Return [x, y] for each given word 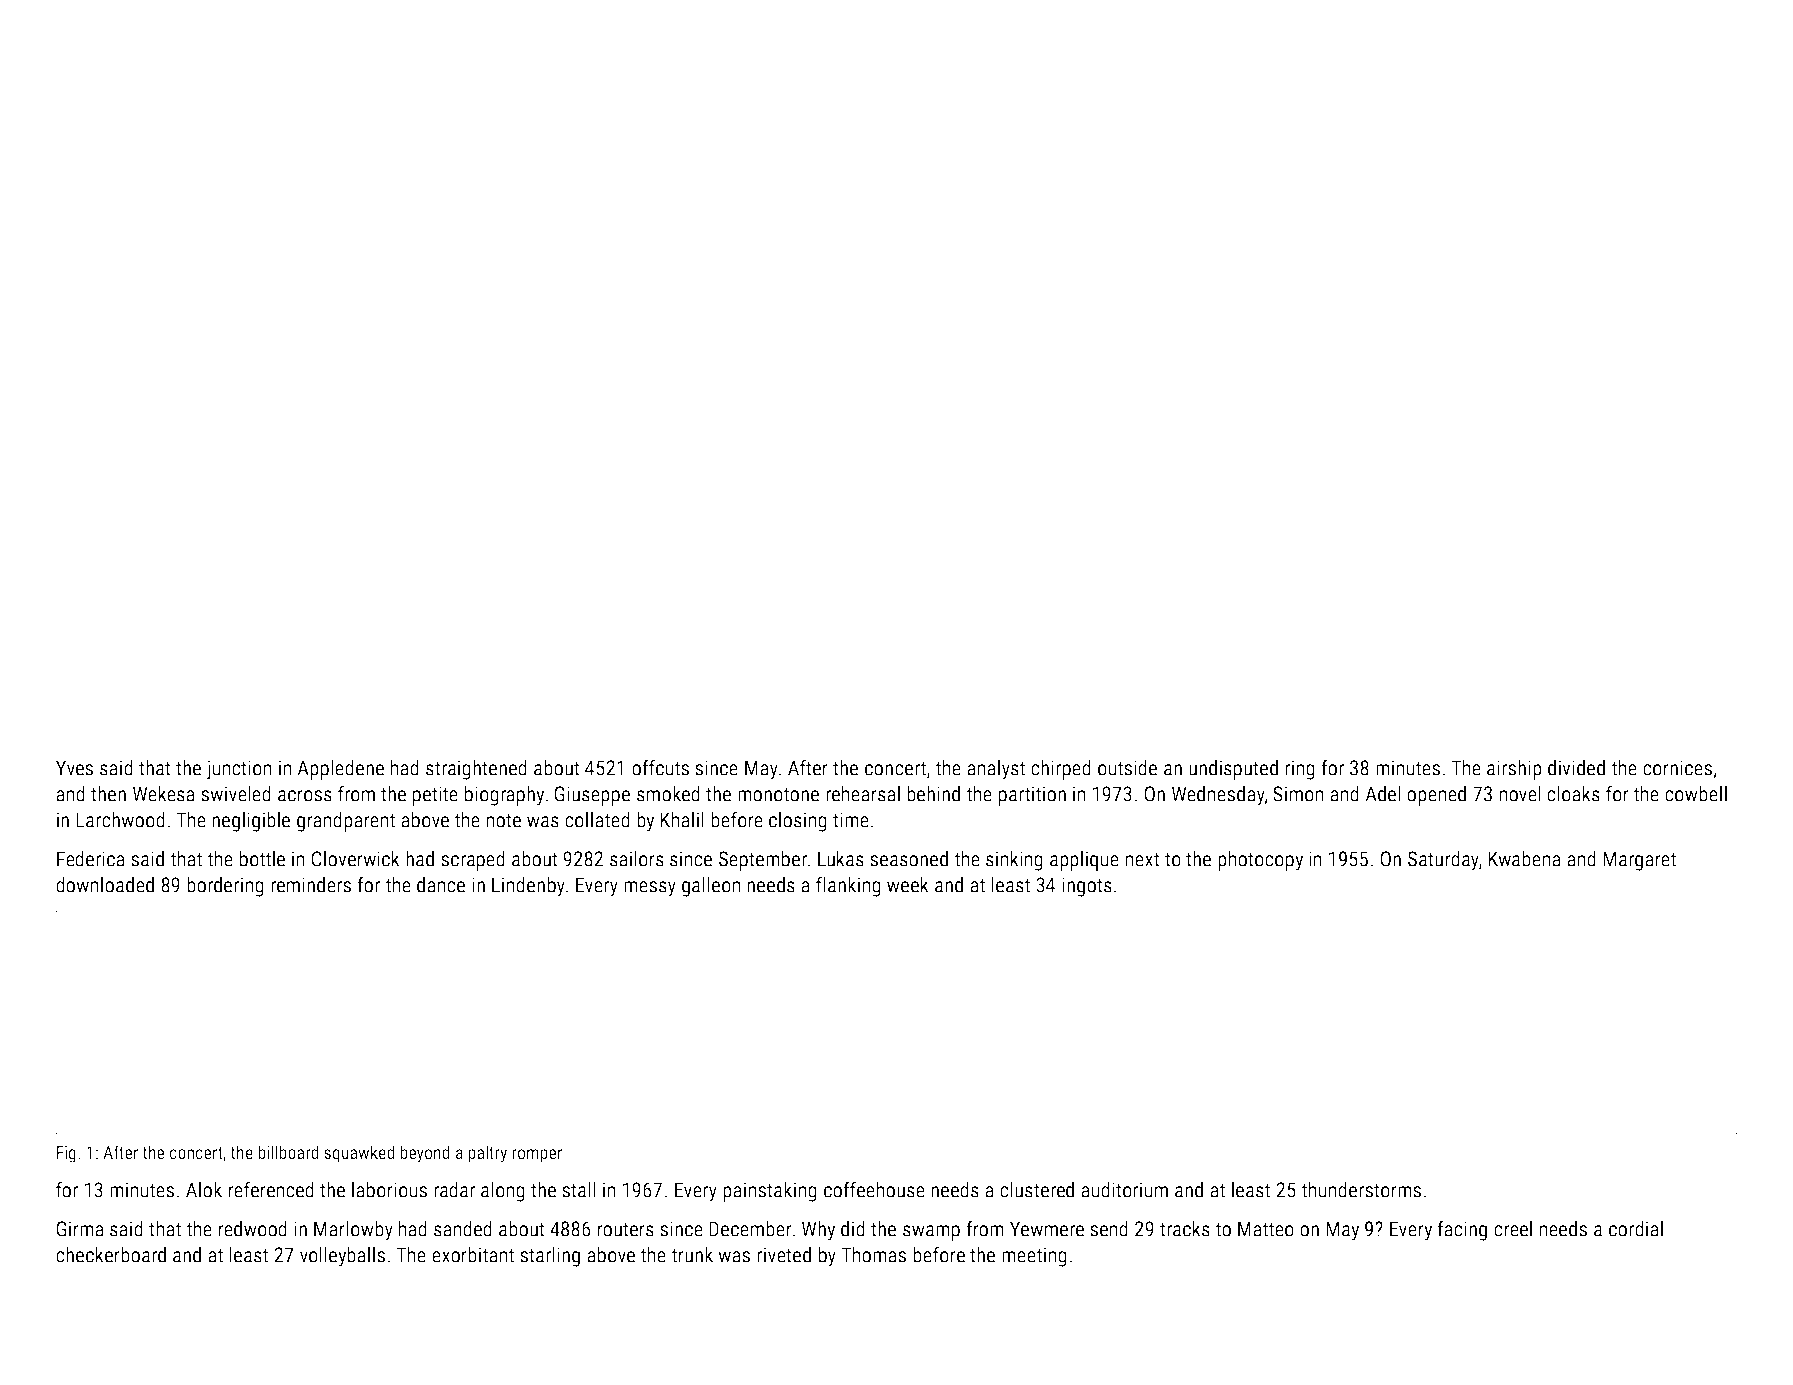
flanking [848, 886]
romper [537, 1156]
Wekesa [164, 794]
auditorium [1124, 1190]
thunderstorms [1361, 1190]
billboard [288, 1152]
